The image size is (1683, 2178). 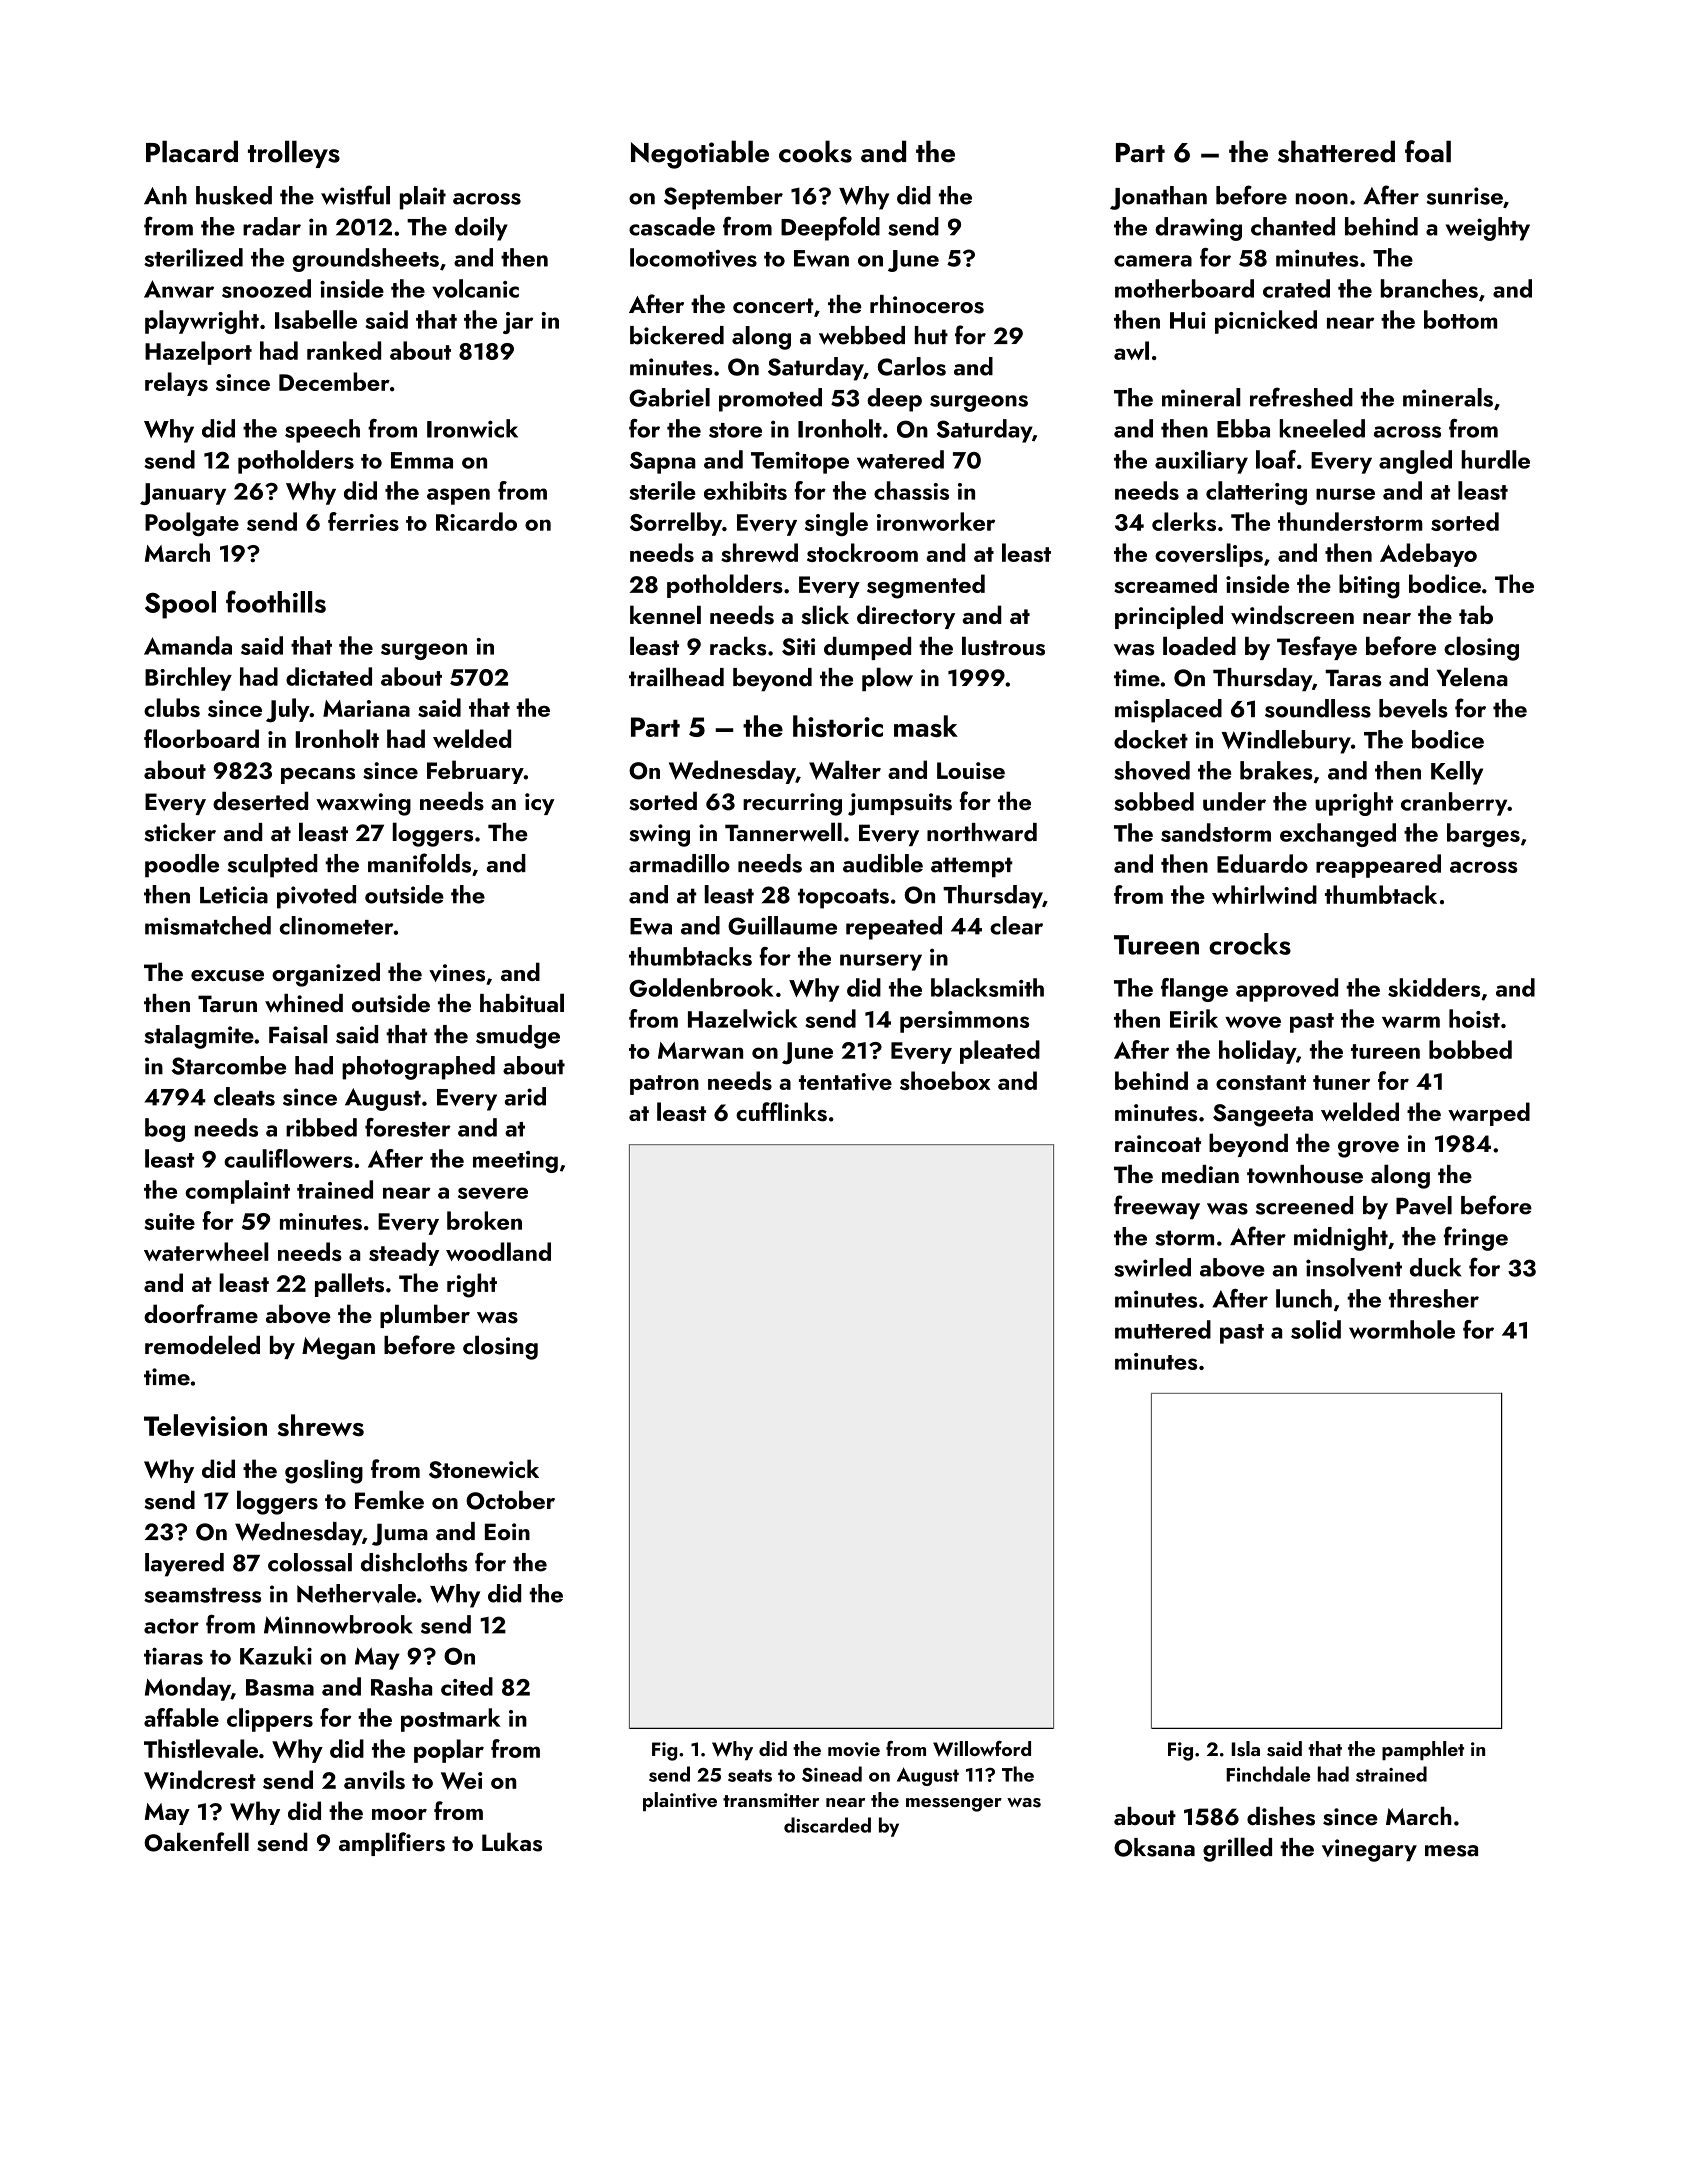 What do you see at coordinates (1434, 1298) in the document?
I see `thresher` at bounding box center [1434, 1298].
